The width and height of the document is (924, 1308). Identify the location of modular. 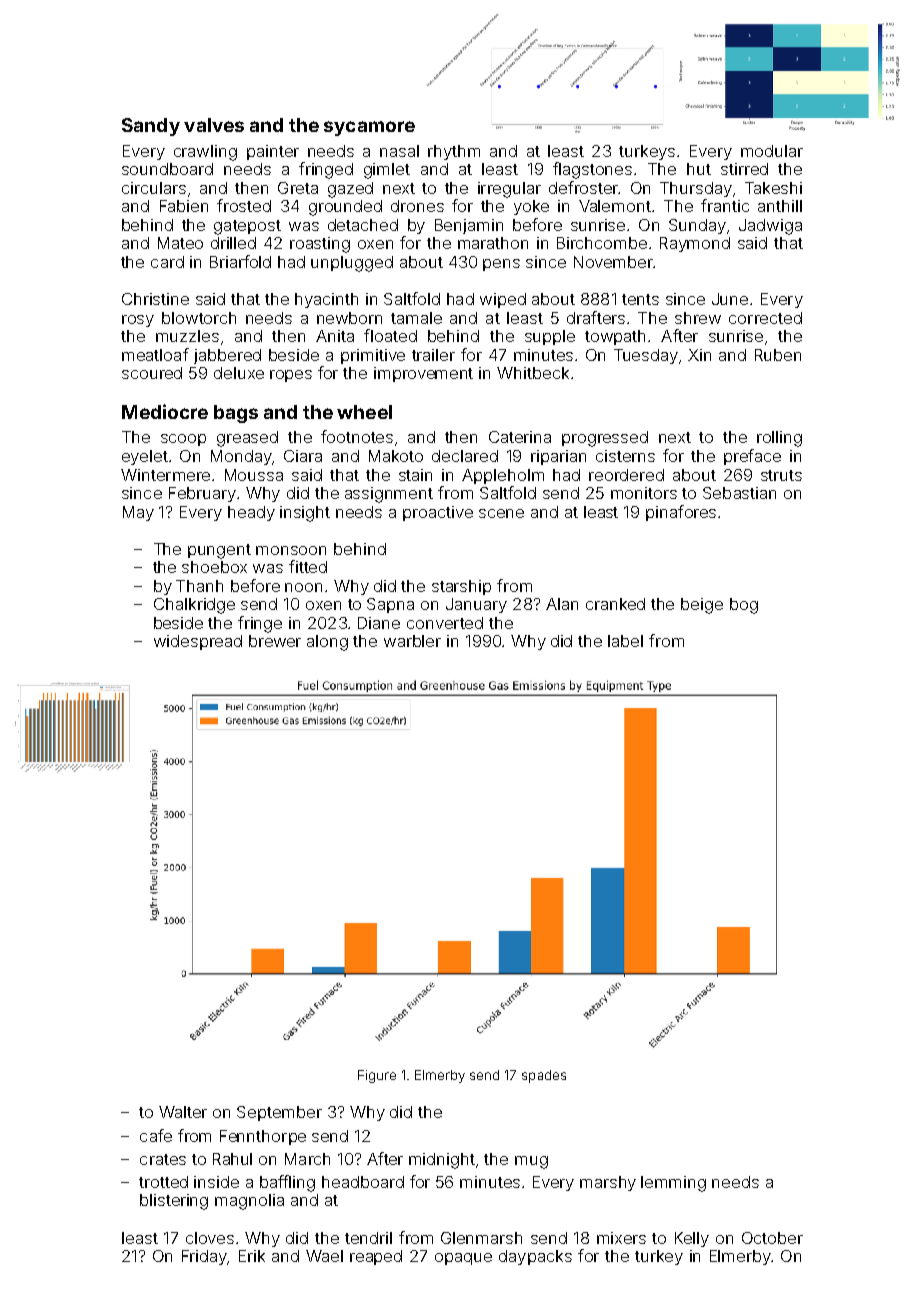
(772, 151).
